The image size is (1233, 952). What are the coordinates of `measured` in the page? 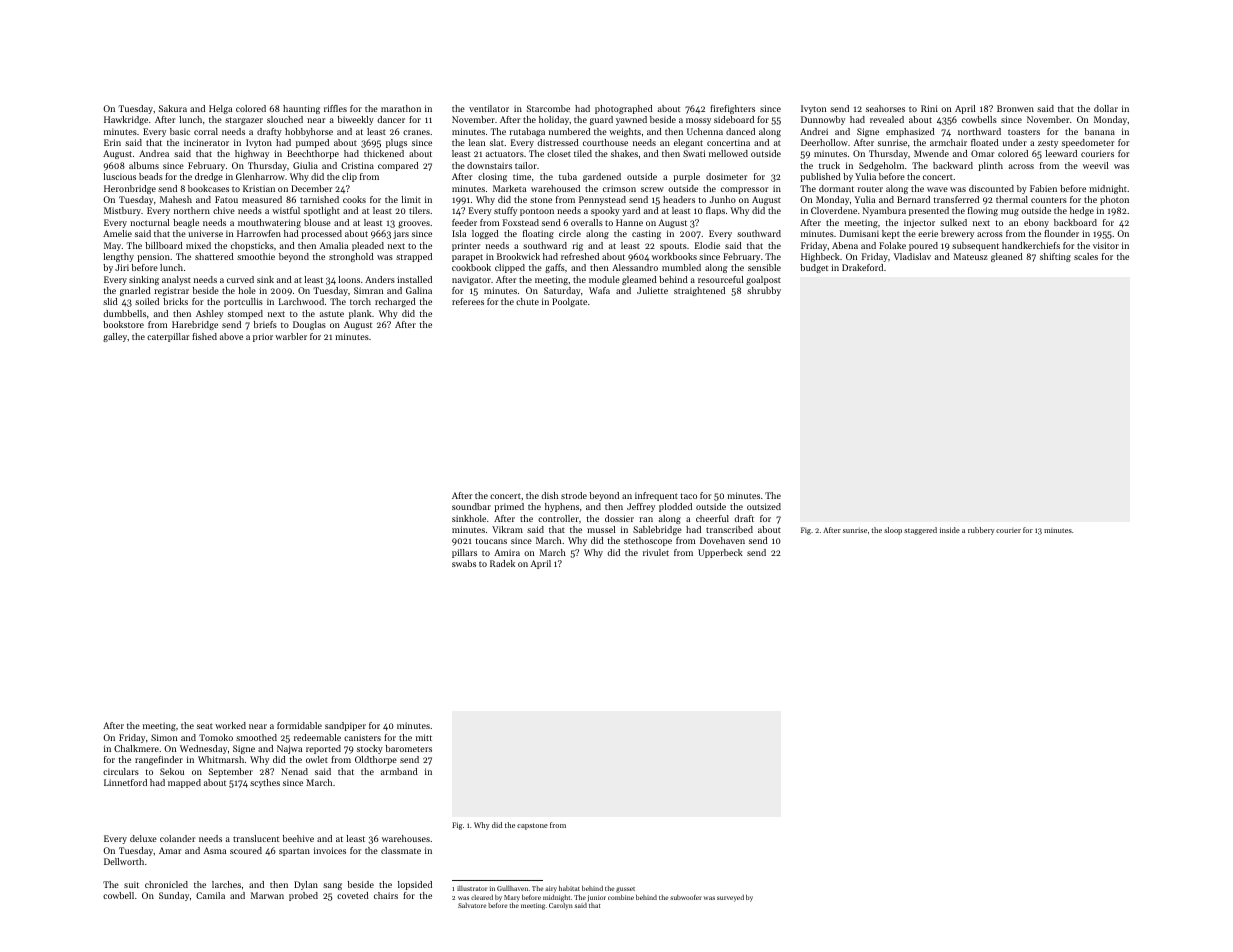 It's located at (262, 199).
